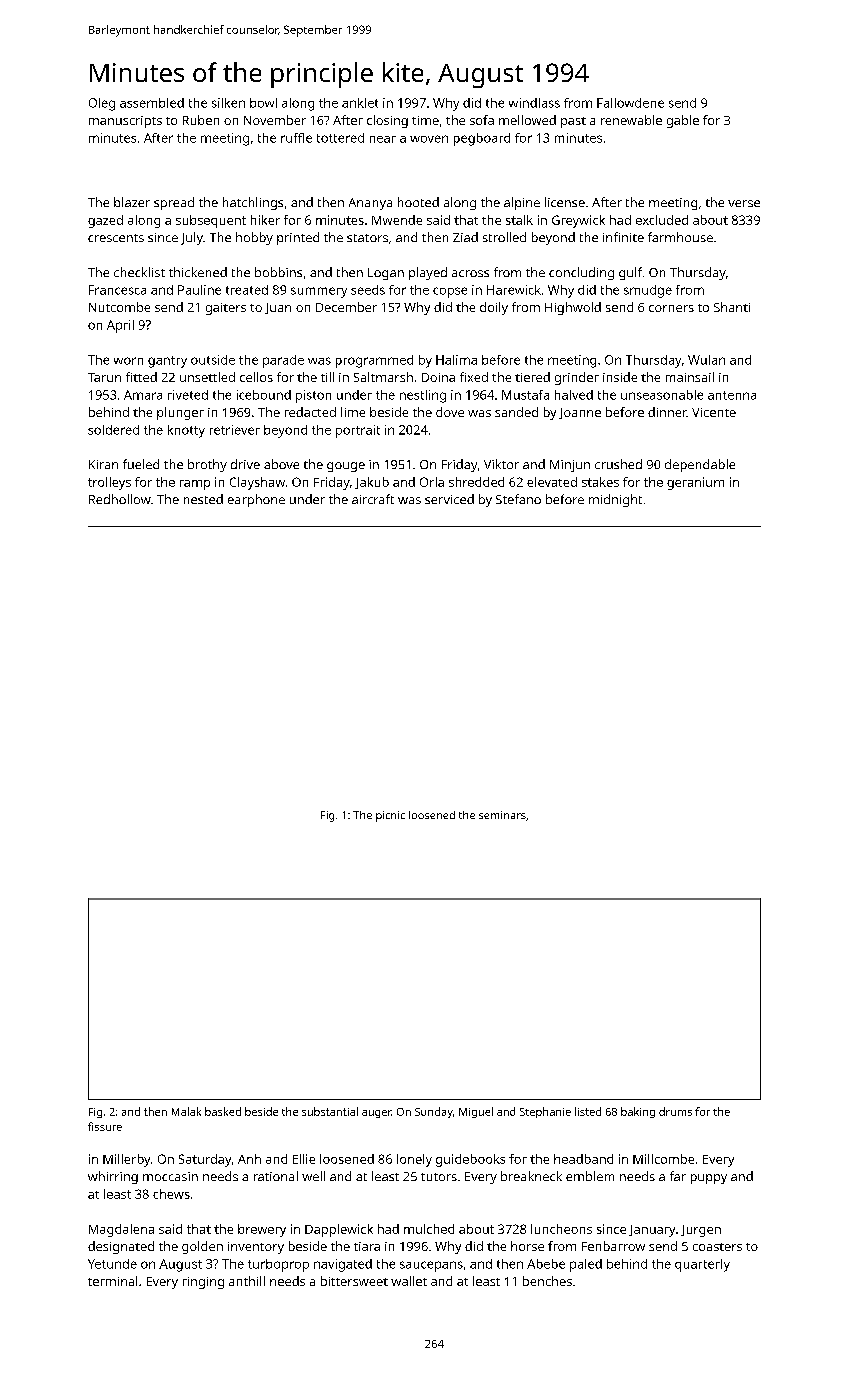  I want to click on serviced, so click(449, 499).
